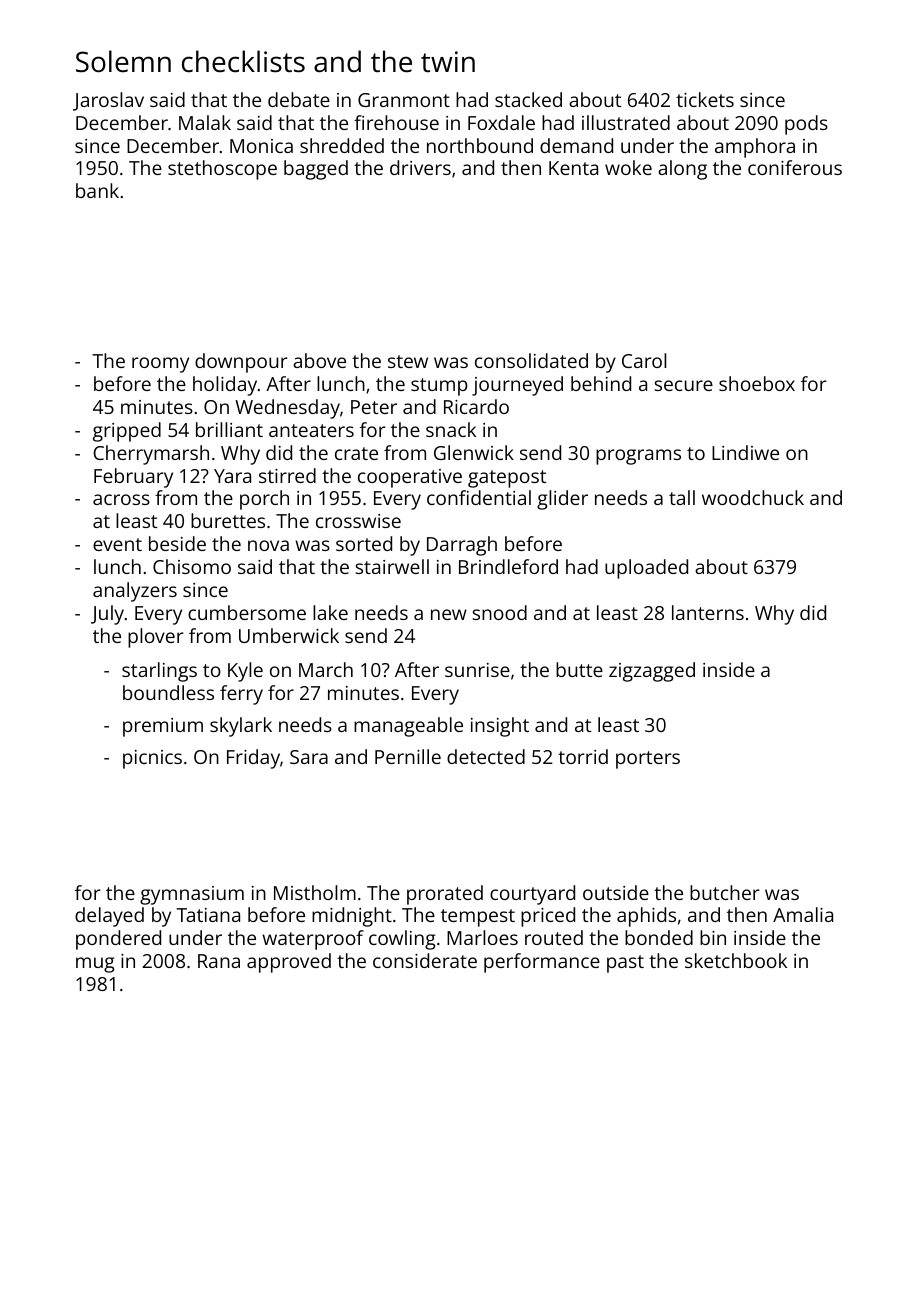  Describe the element at coordinates (745, 452) in the document. I see `Lindiwe` at that location.
